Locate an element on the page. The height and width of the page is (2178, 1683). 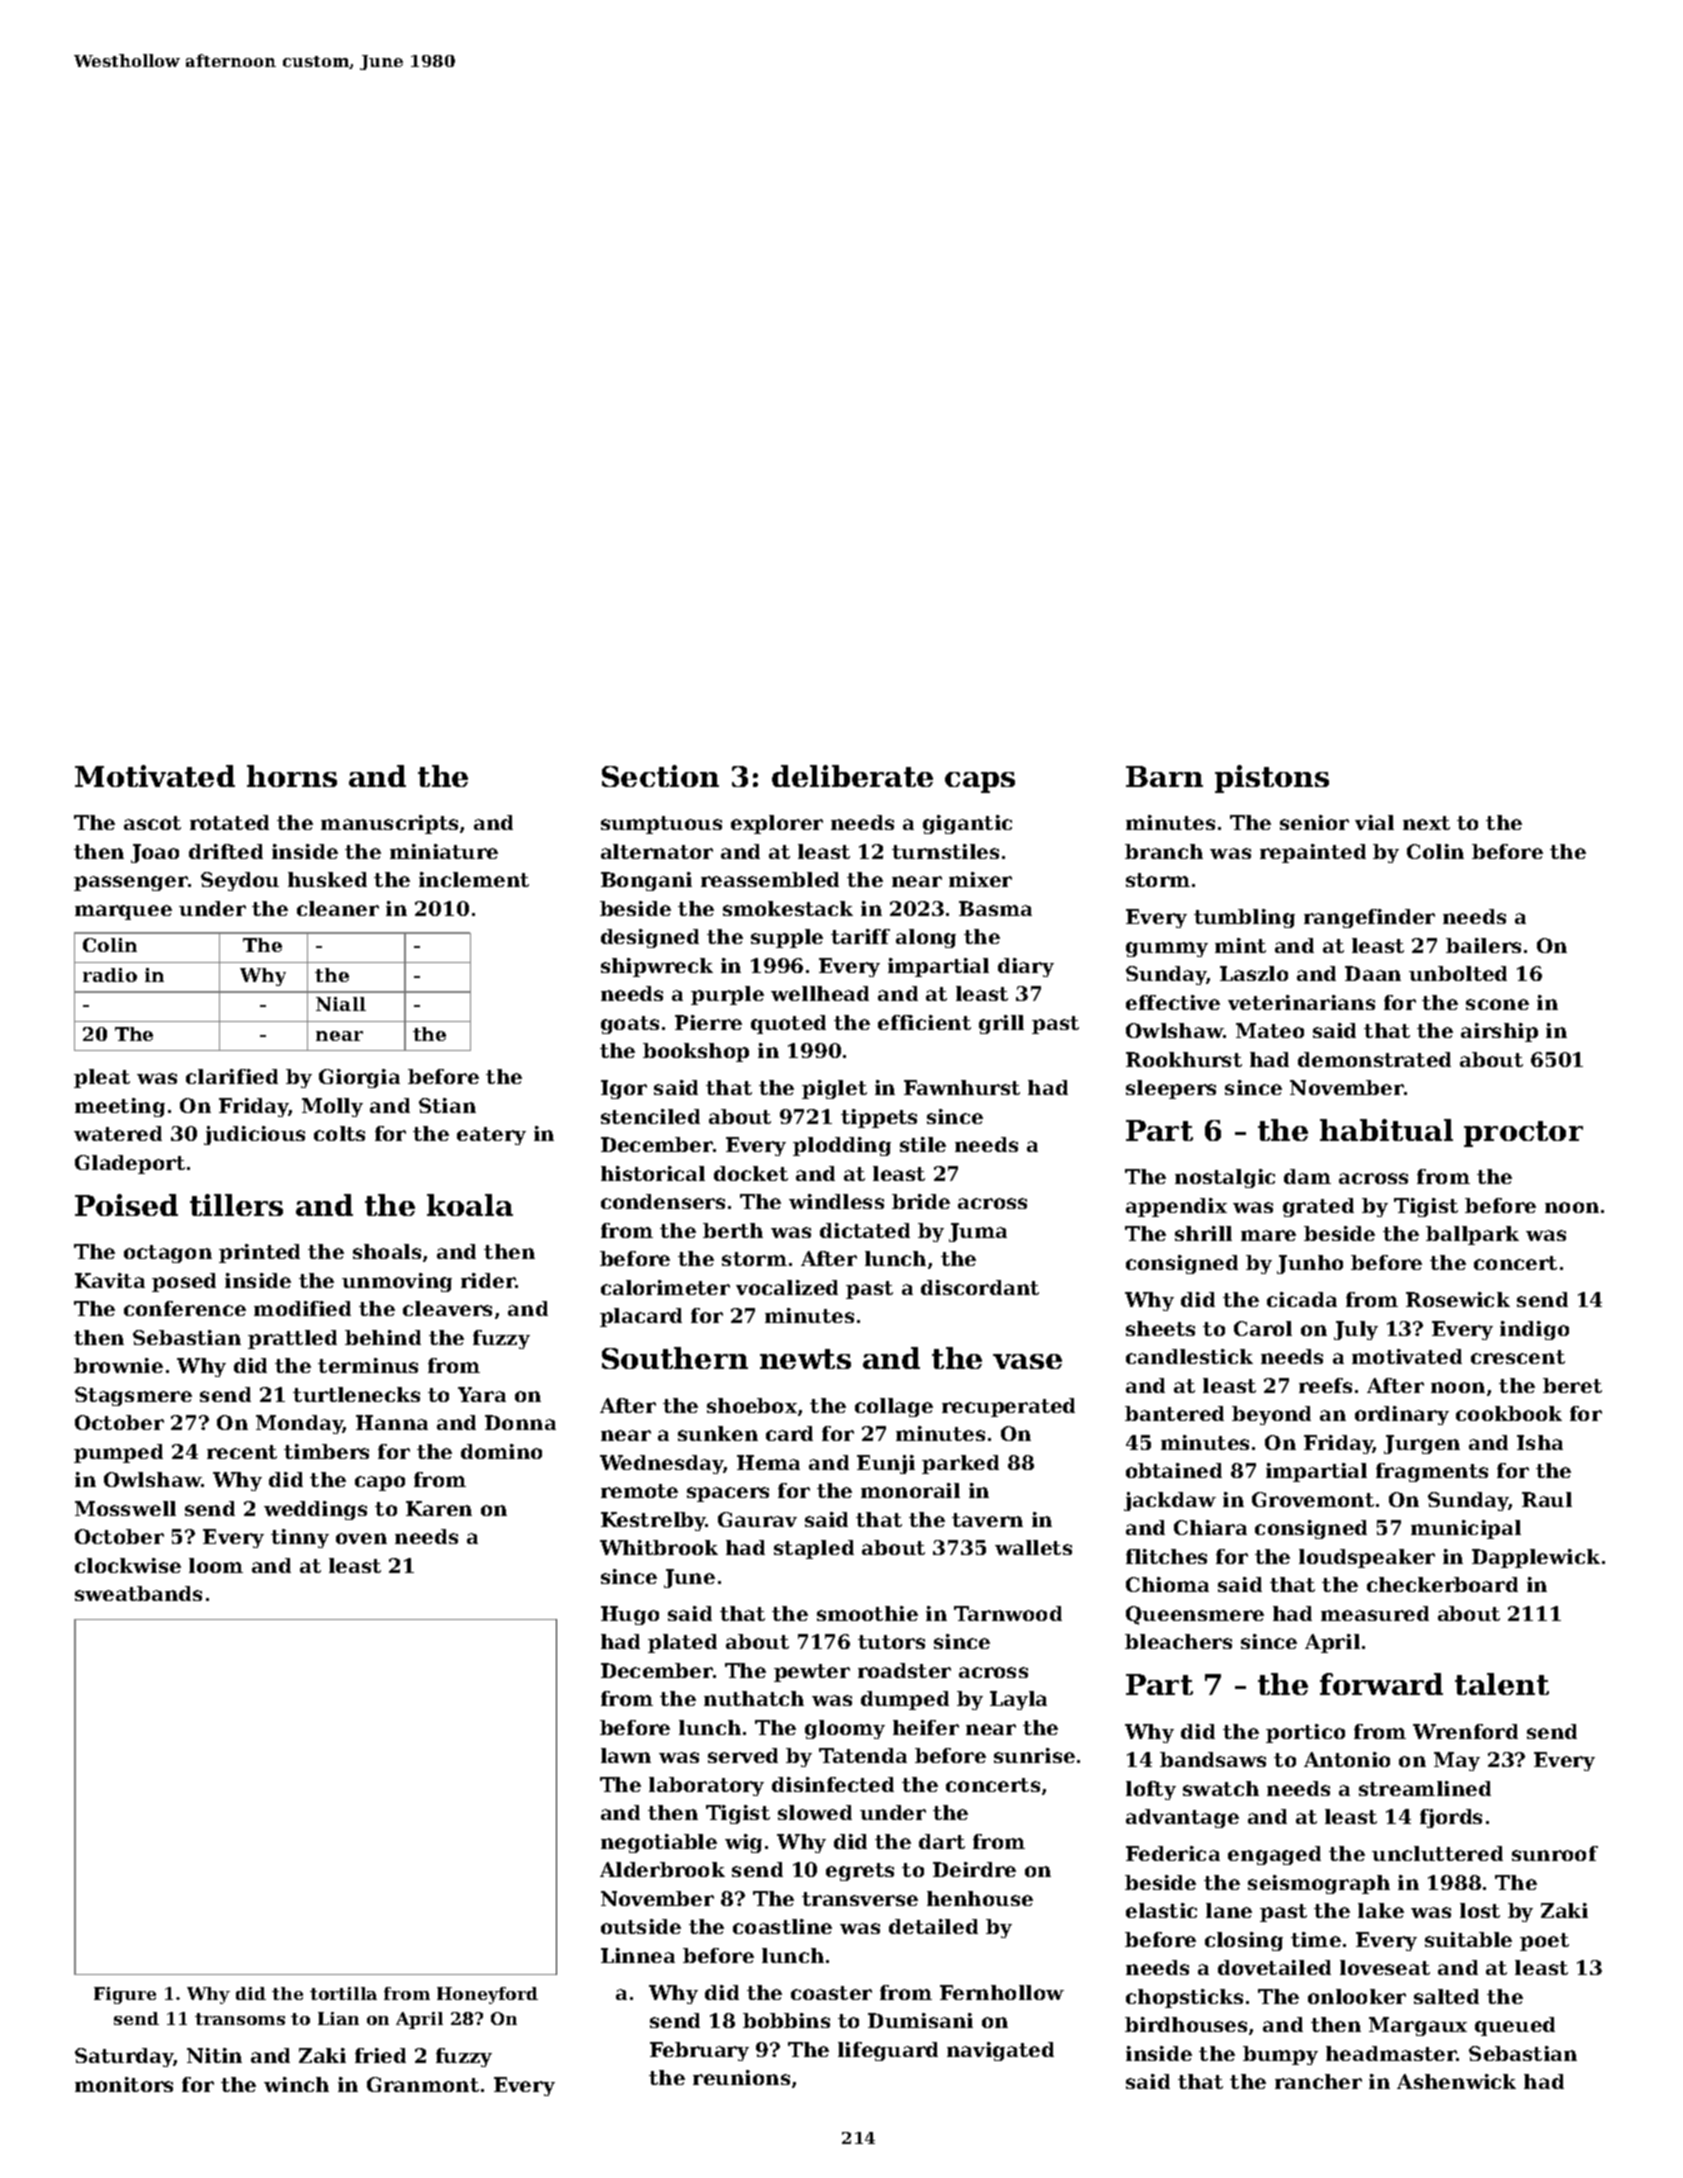
Hugo is located at coordinates (630, 1615).
